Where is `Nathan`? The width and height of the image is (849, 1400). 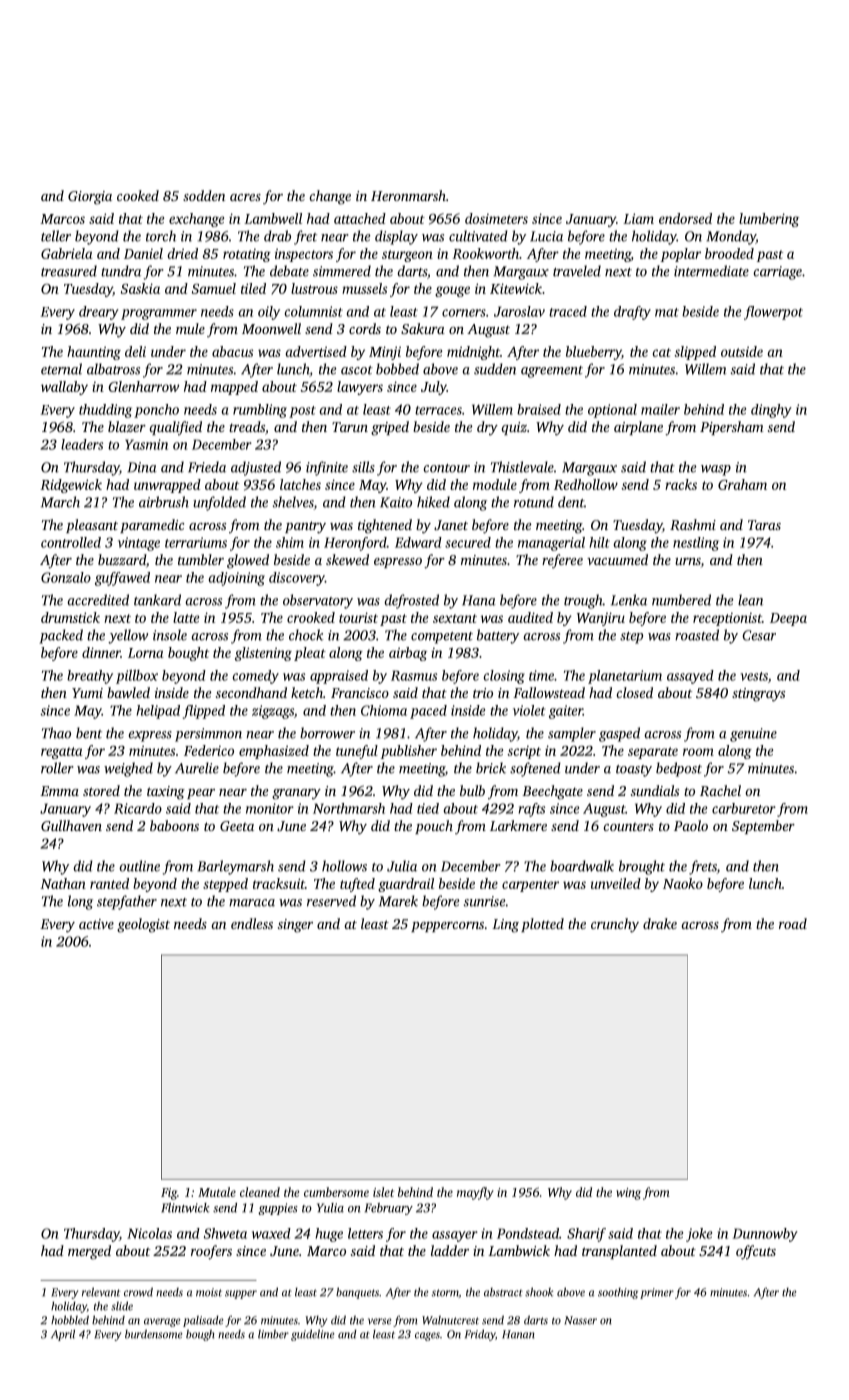 Nathan is located at coordinates (63, 883).
